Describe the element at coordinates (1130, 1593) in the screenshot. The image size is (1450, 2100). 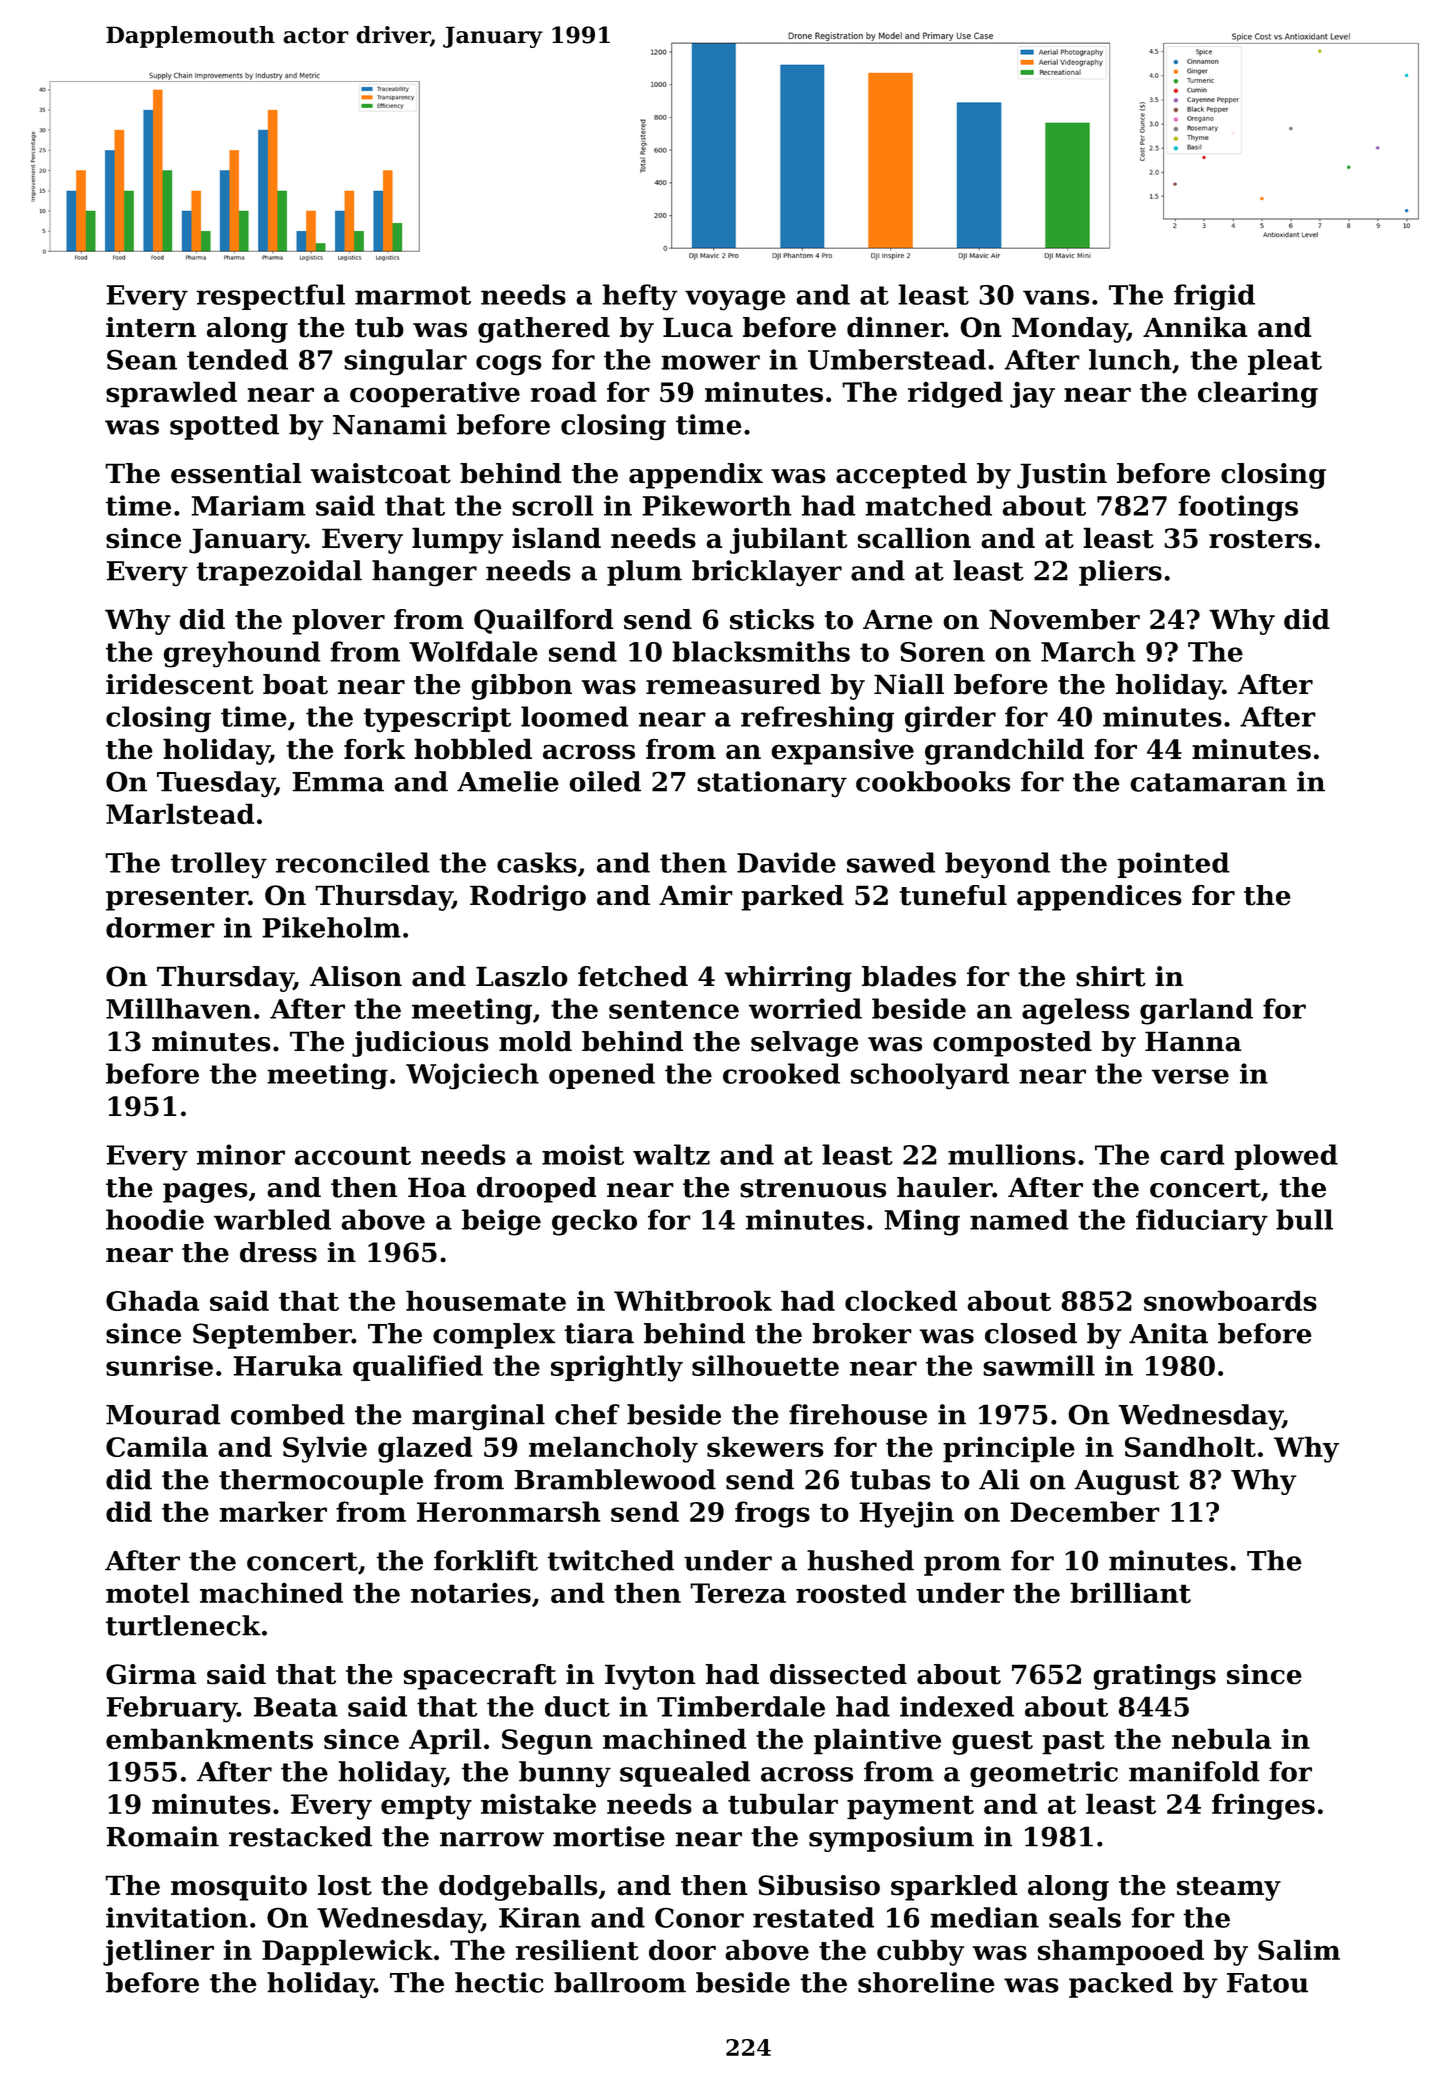
I see `brilliant` at that location.
